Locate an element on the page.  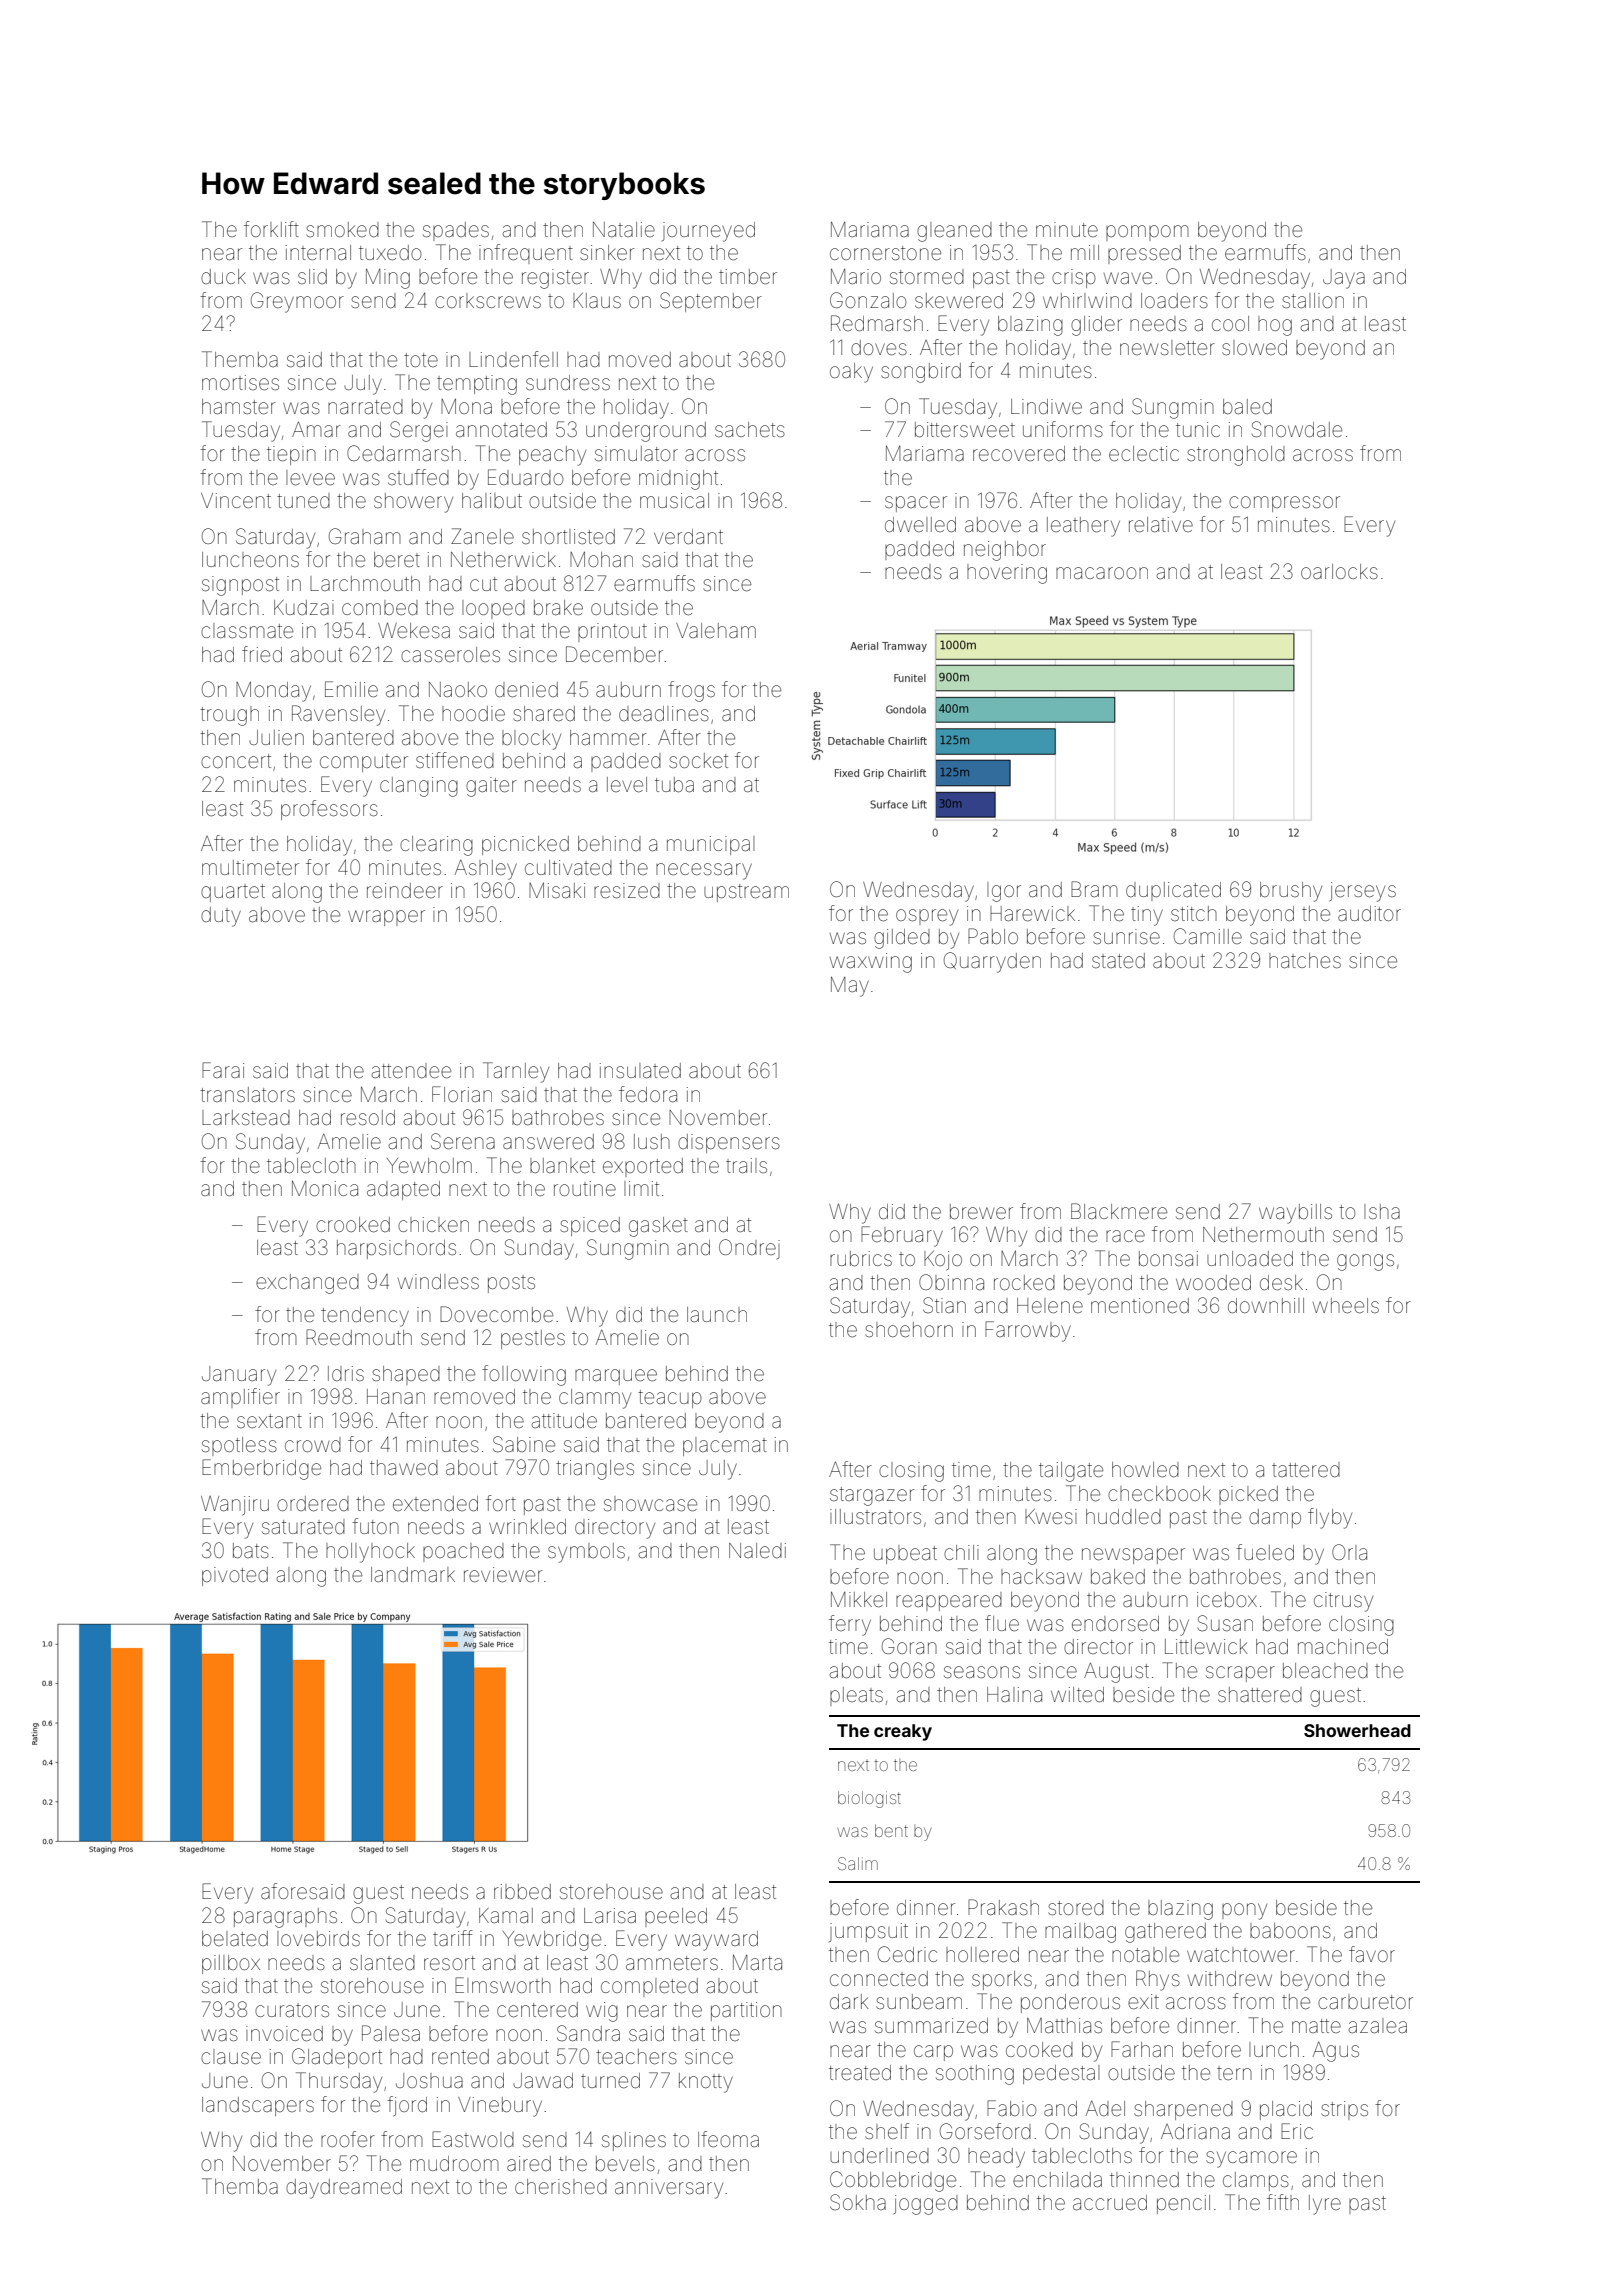
resized is located at coordinates (627, 891).
